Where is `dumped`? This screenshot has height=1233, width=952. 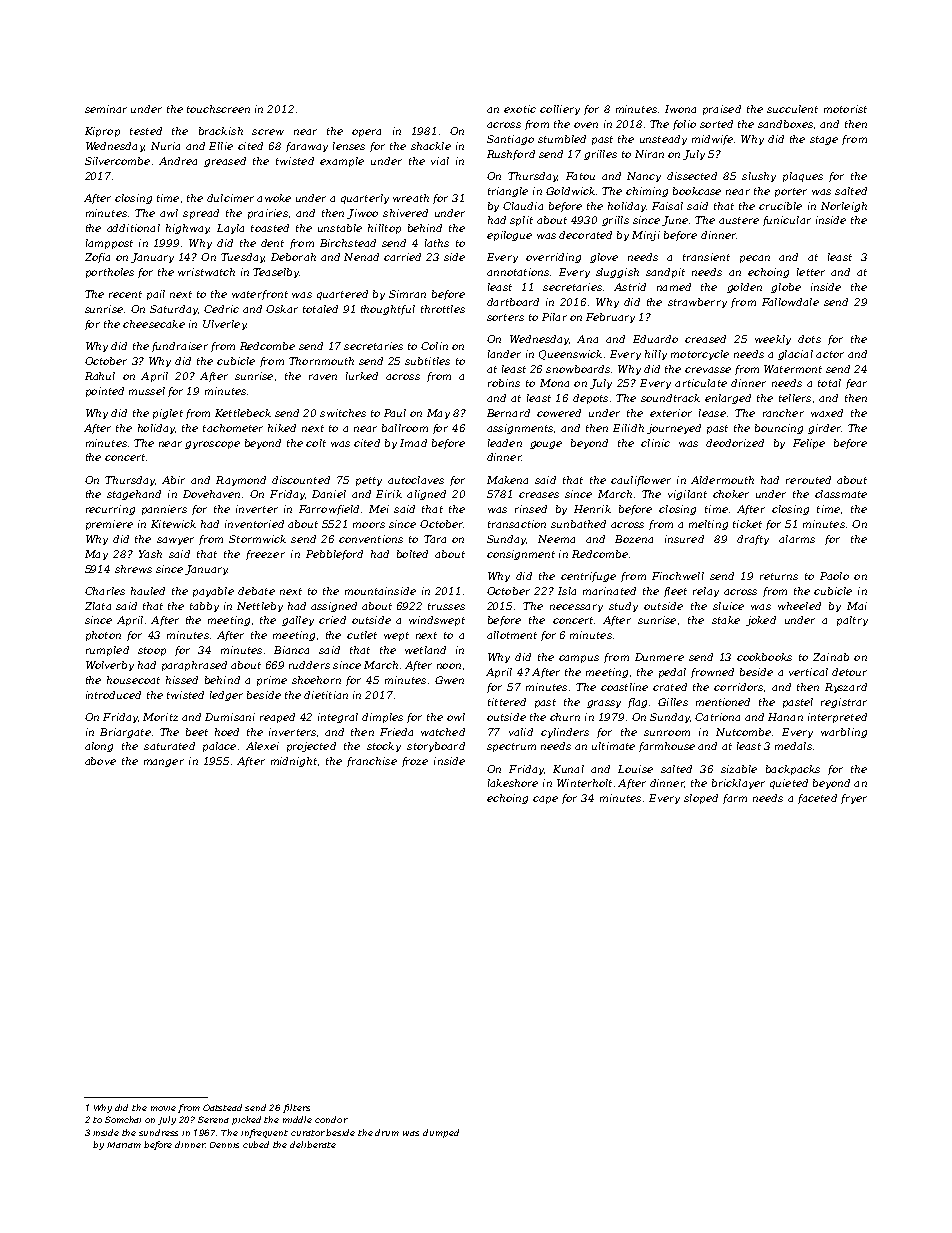
dumped is located at coordinates (441, 1133).
